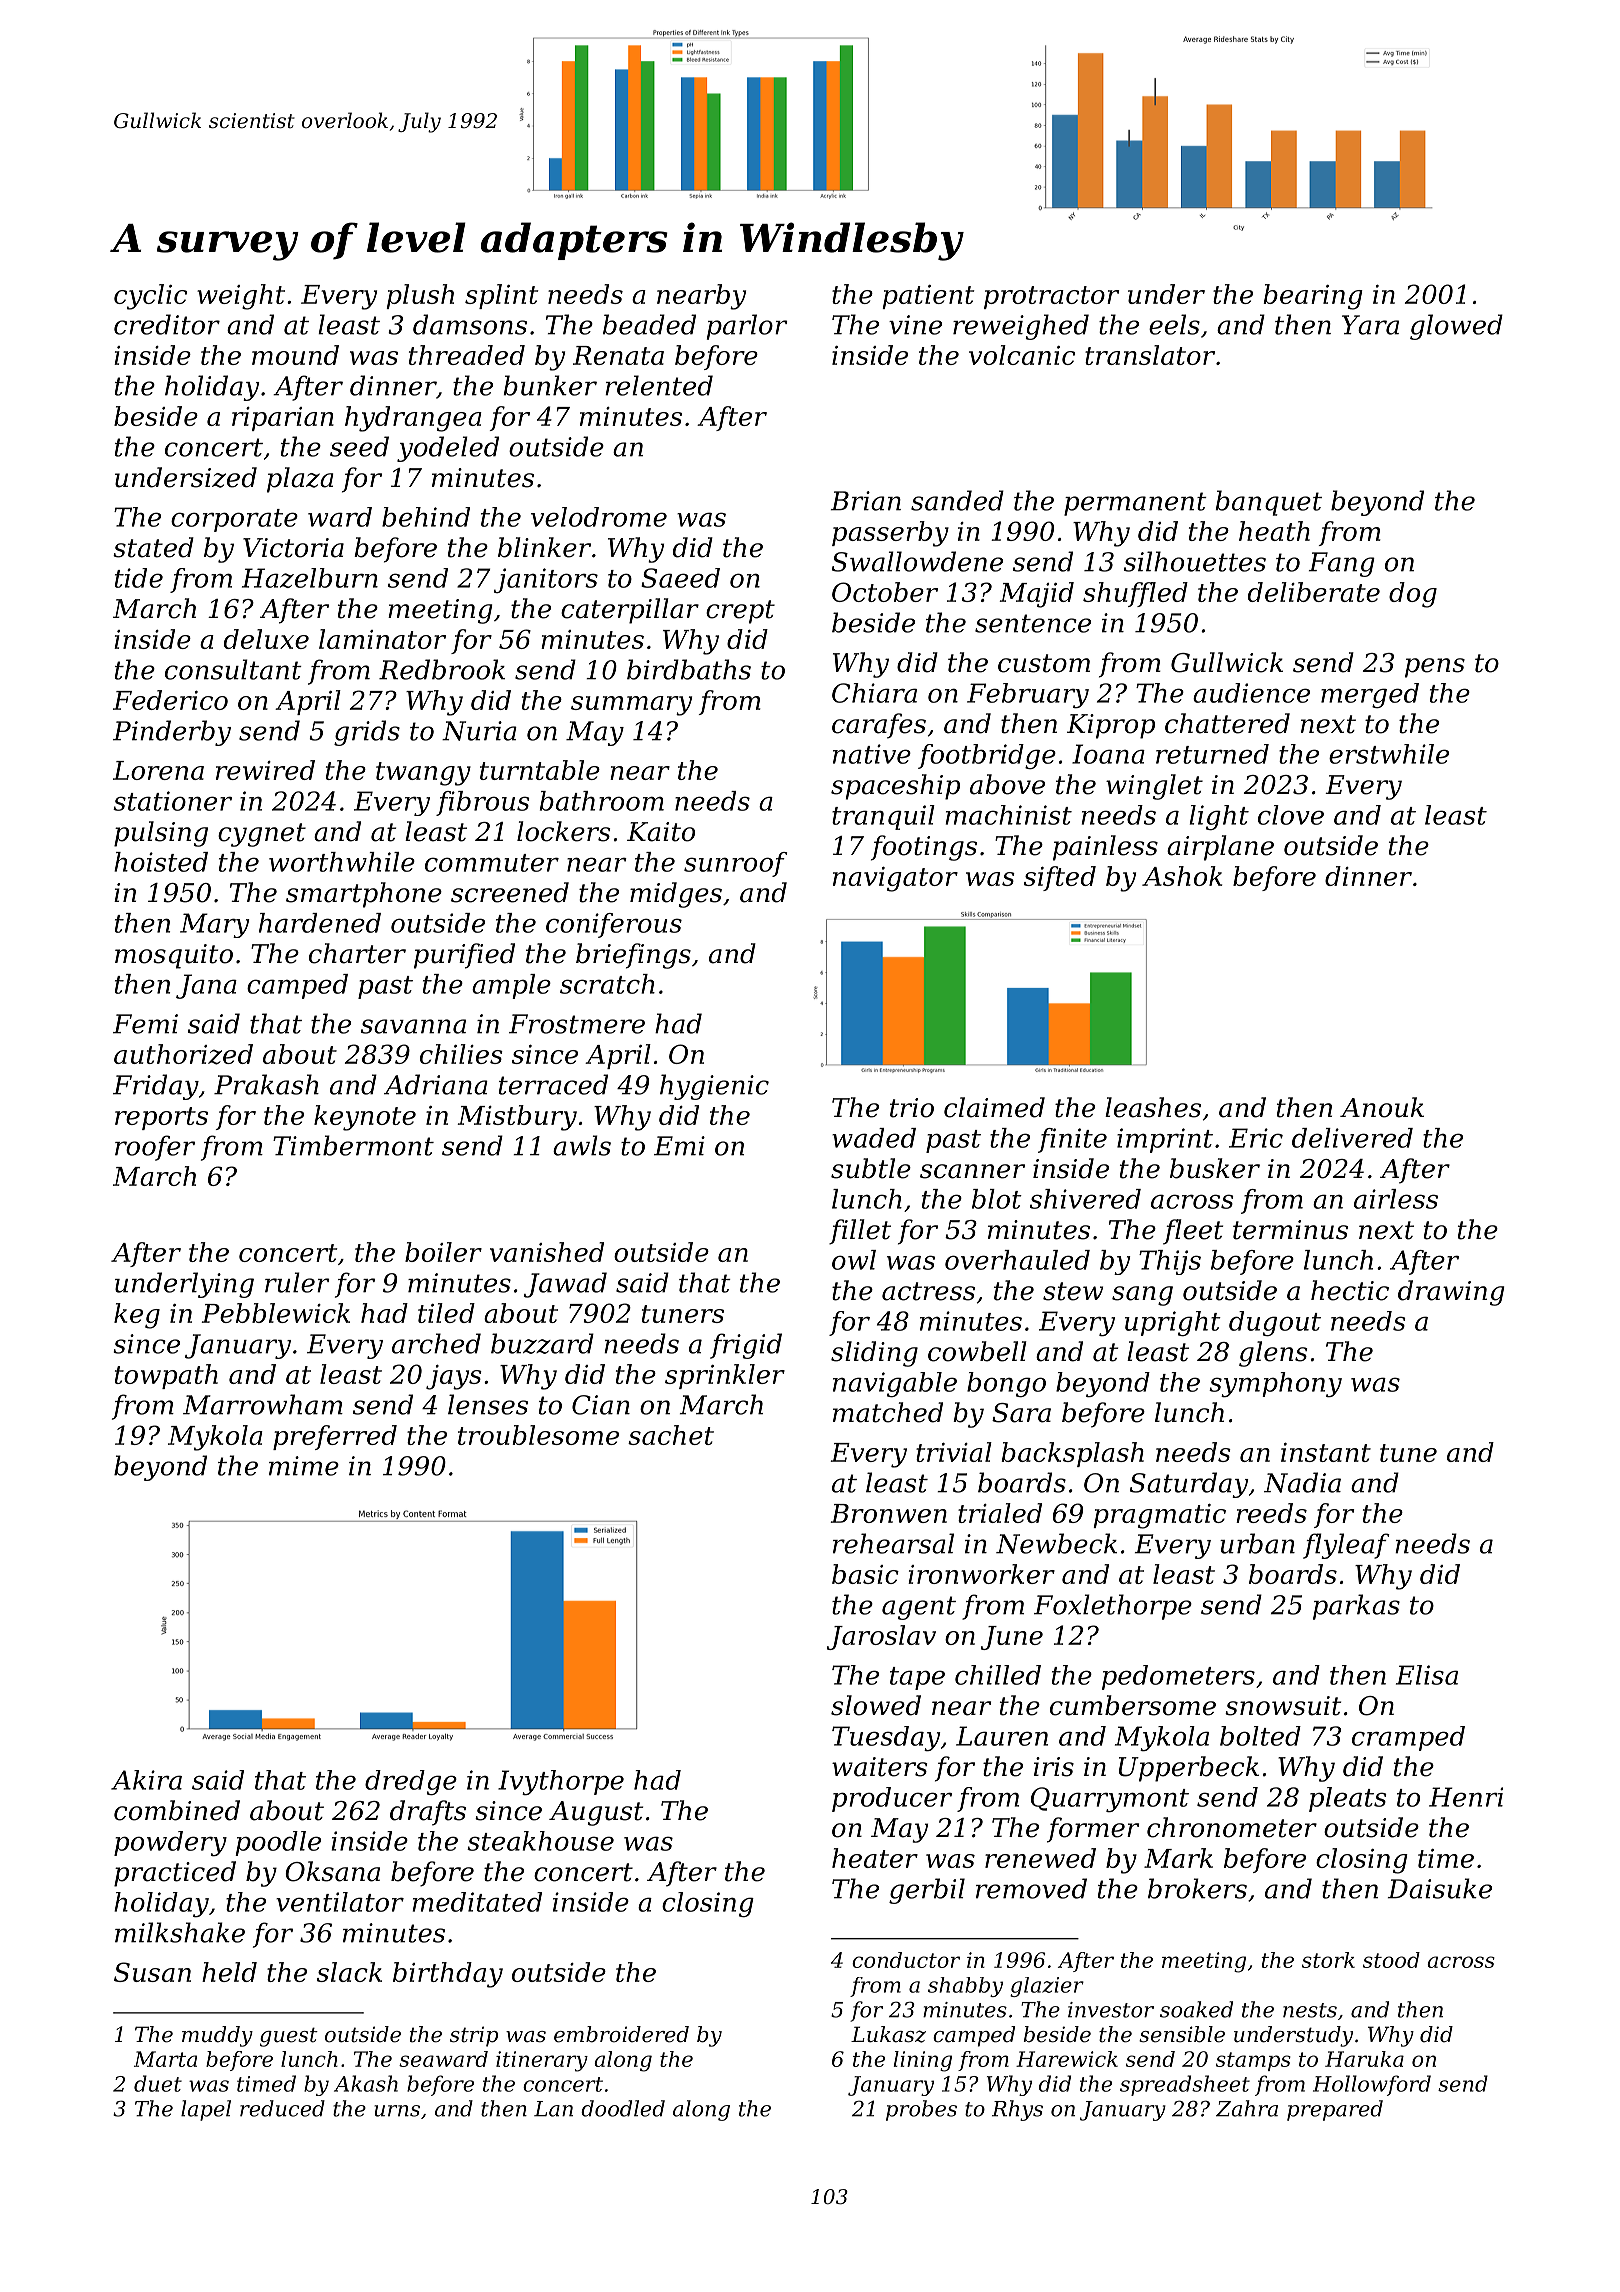 The height and width of the image is (2292, 1620). Describe the element at coordinates (1051, 297) in the image. I see `protractor` at that location.
